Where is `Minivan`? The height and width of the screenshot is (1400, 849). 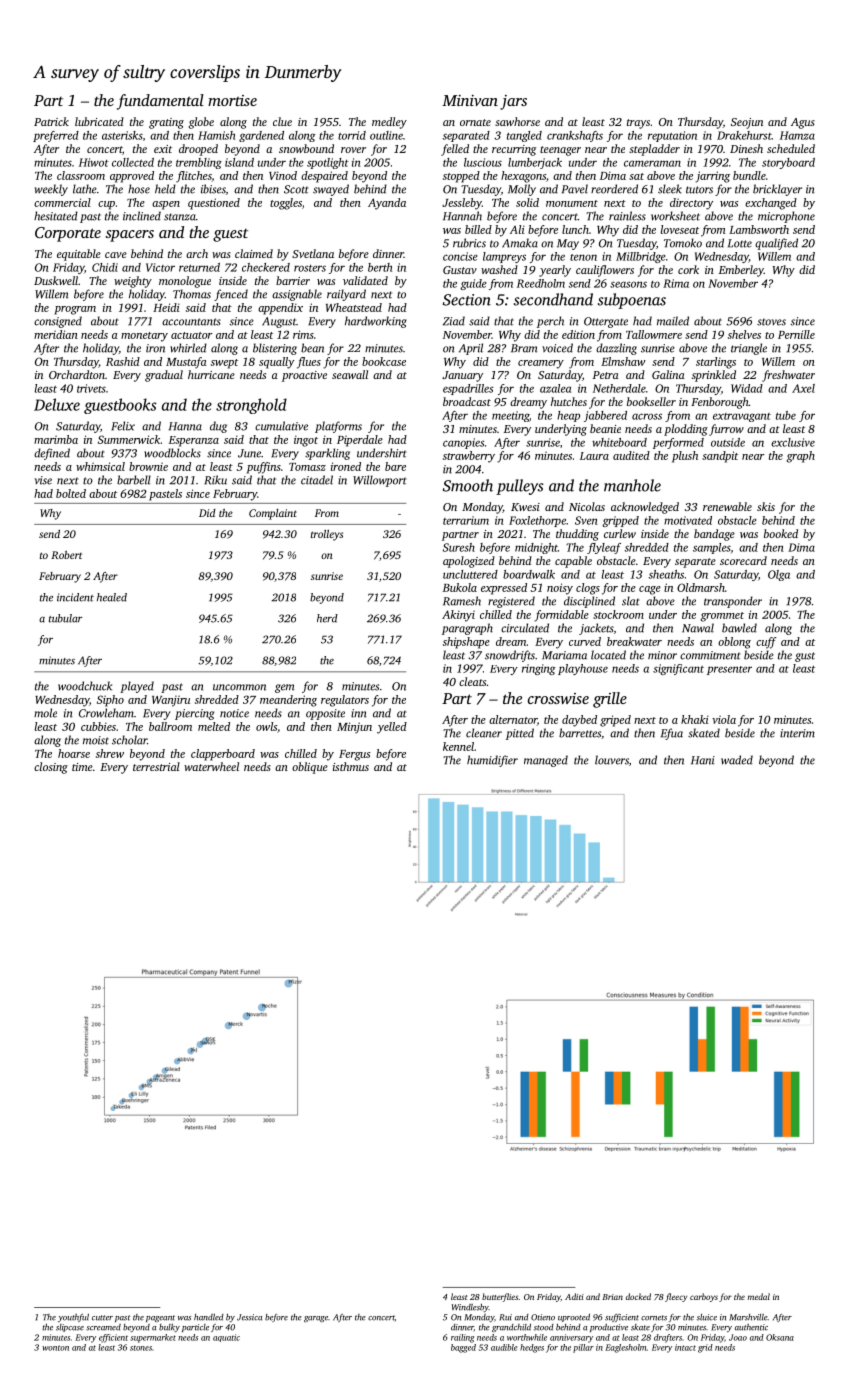
Minivan is located at coordinates (470, 100).
